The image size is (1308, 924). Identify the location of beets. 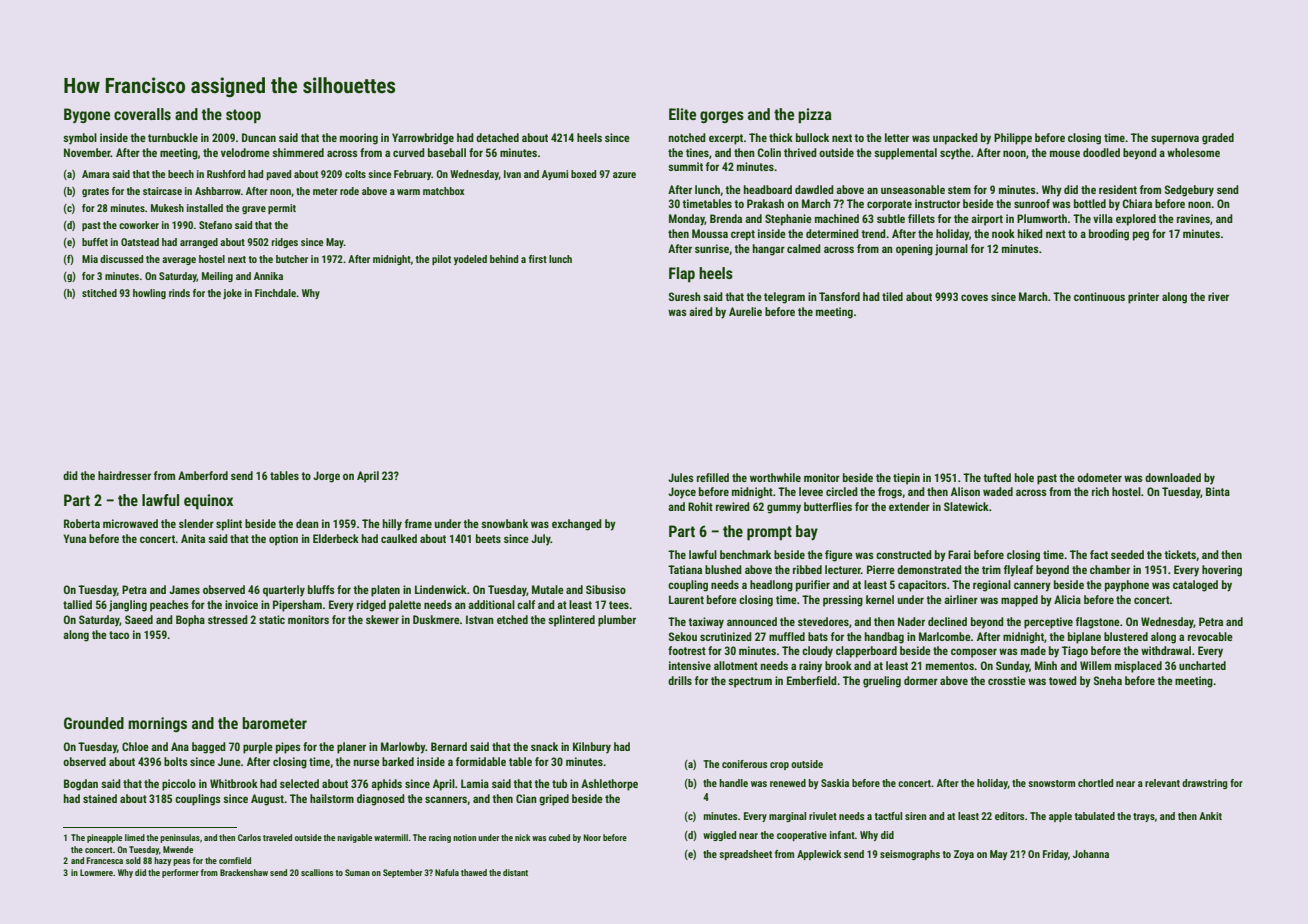
(488, 538).
